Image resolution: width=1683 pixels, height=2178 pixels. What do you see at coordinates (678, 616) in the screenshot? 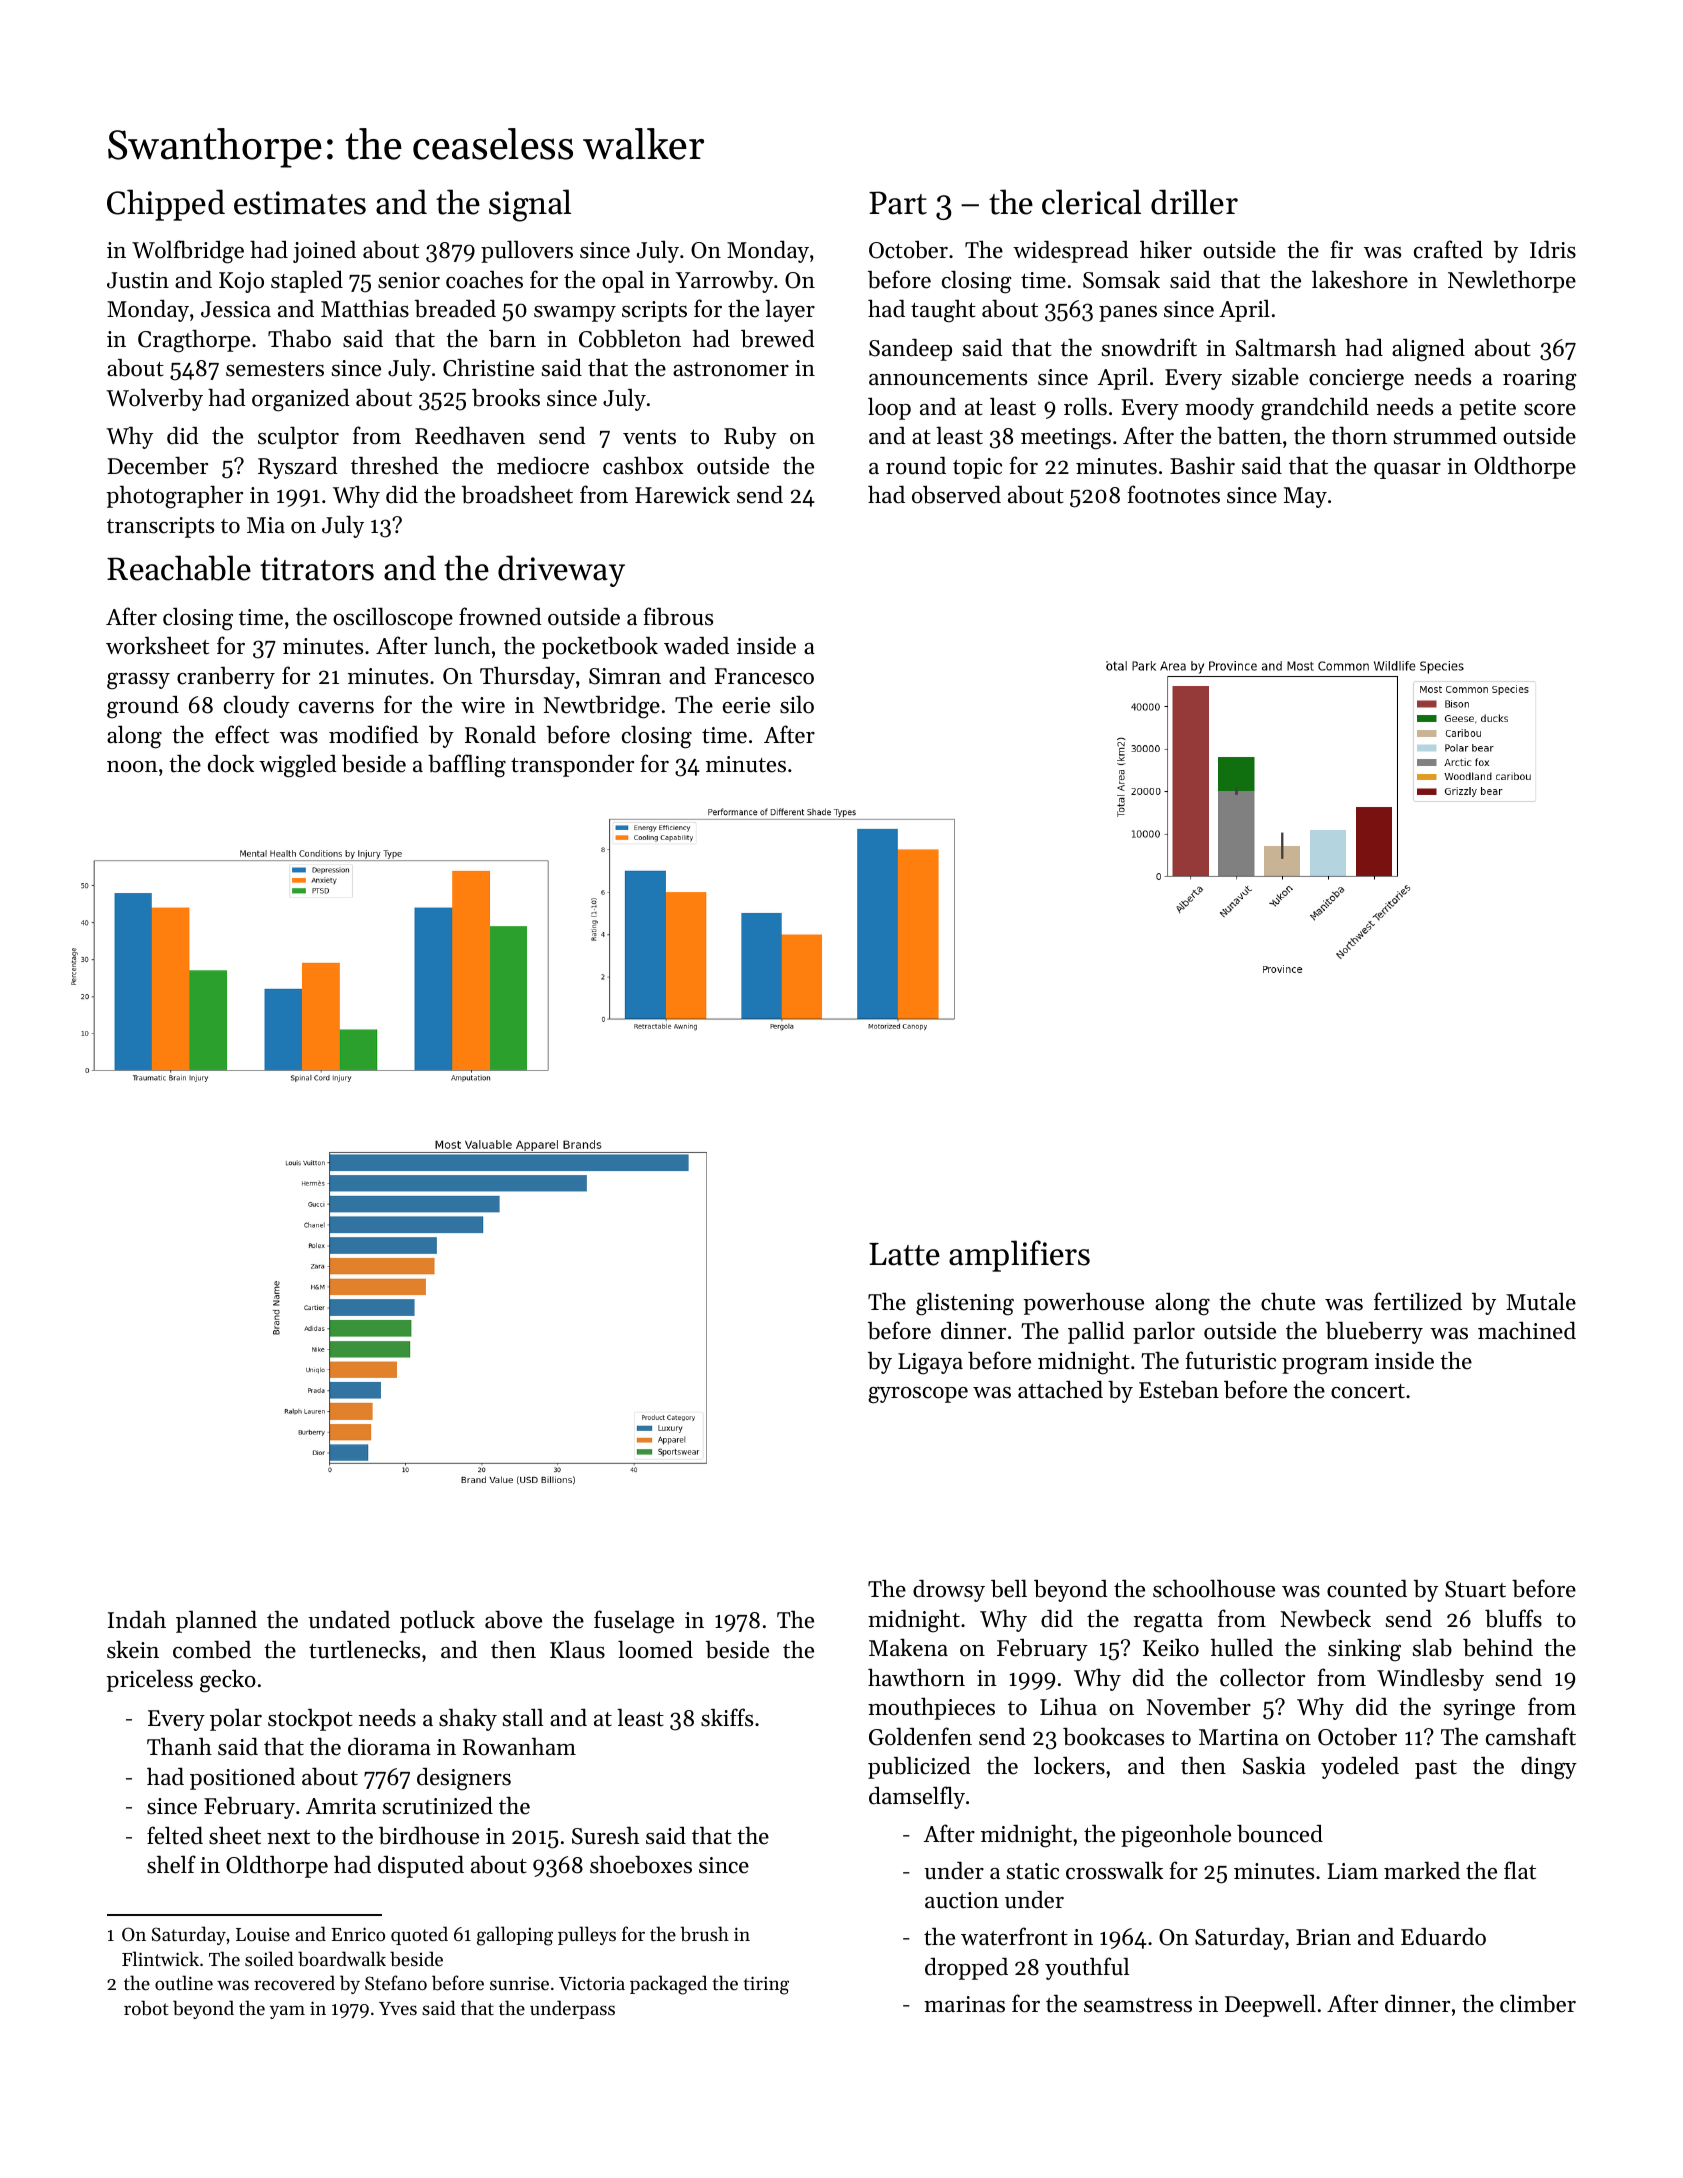
I see `fibrous` at bounding box center [678, 616].
